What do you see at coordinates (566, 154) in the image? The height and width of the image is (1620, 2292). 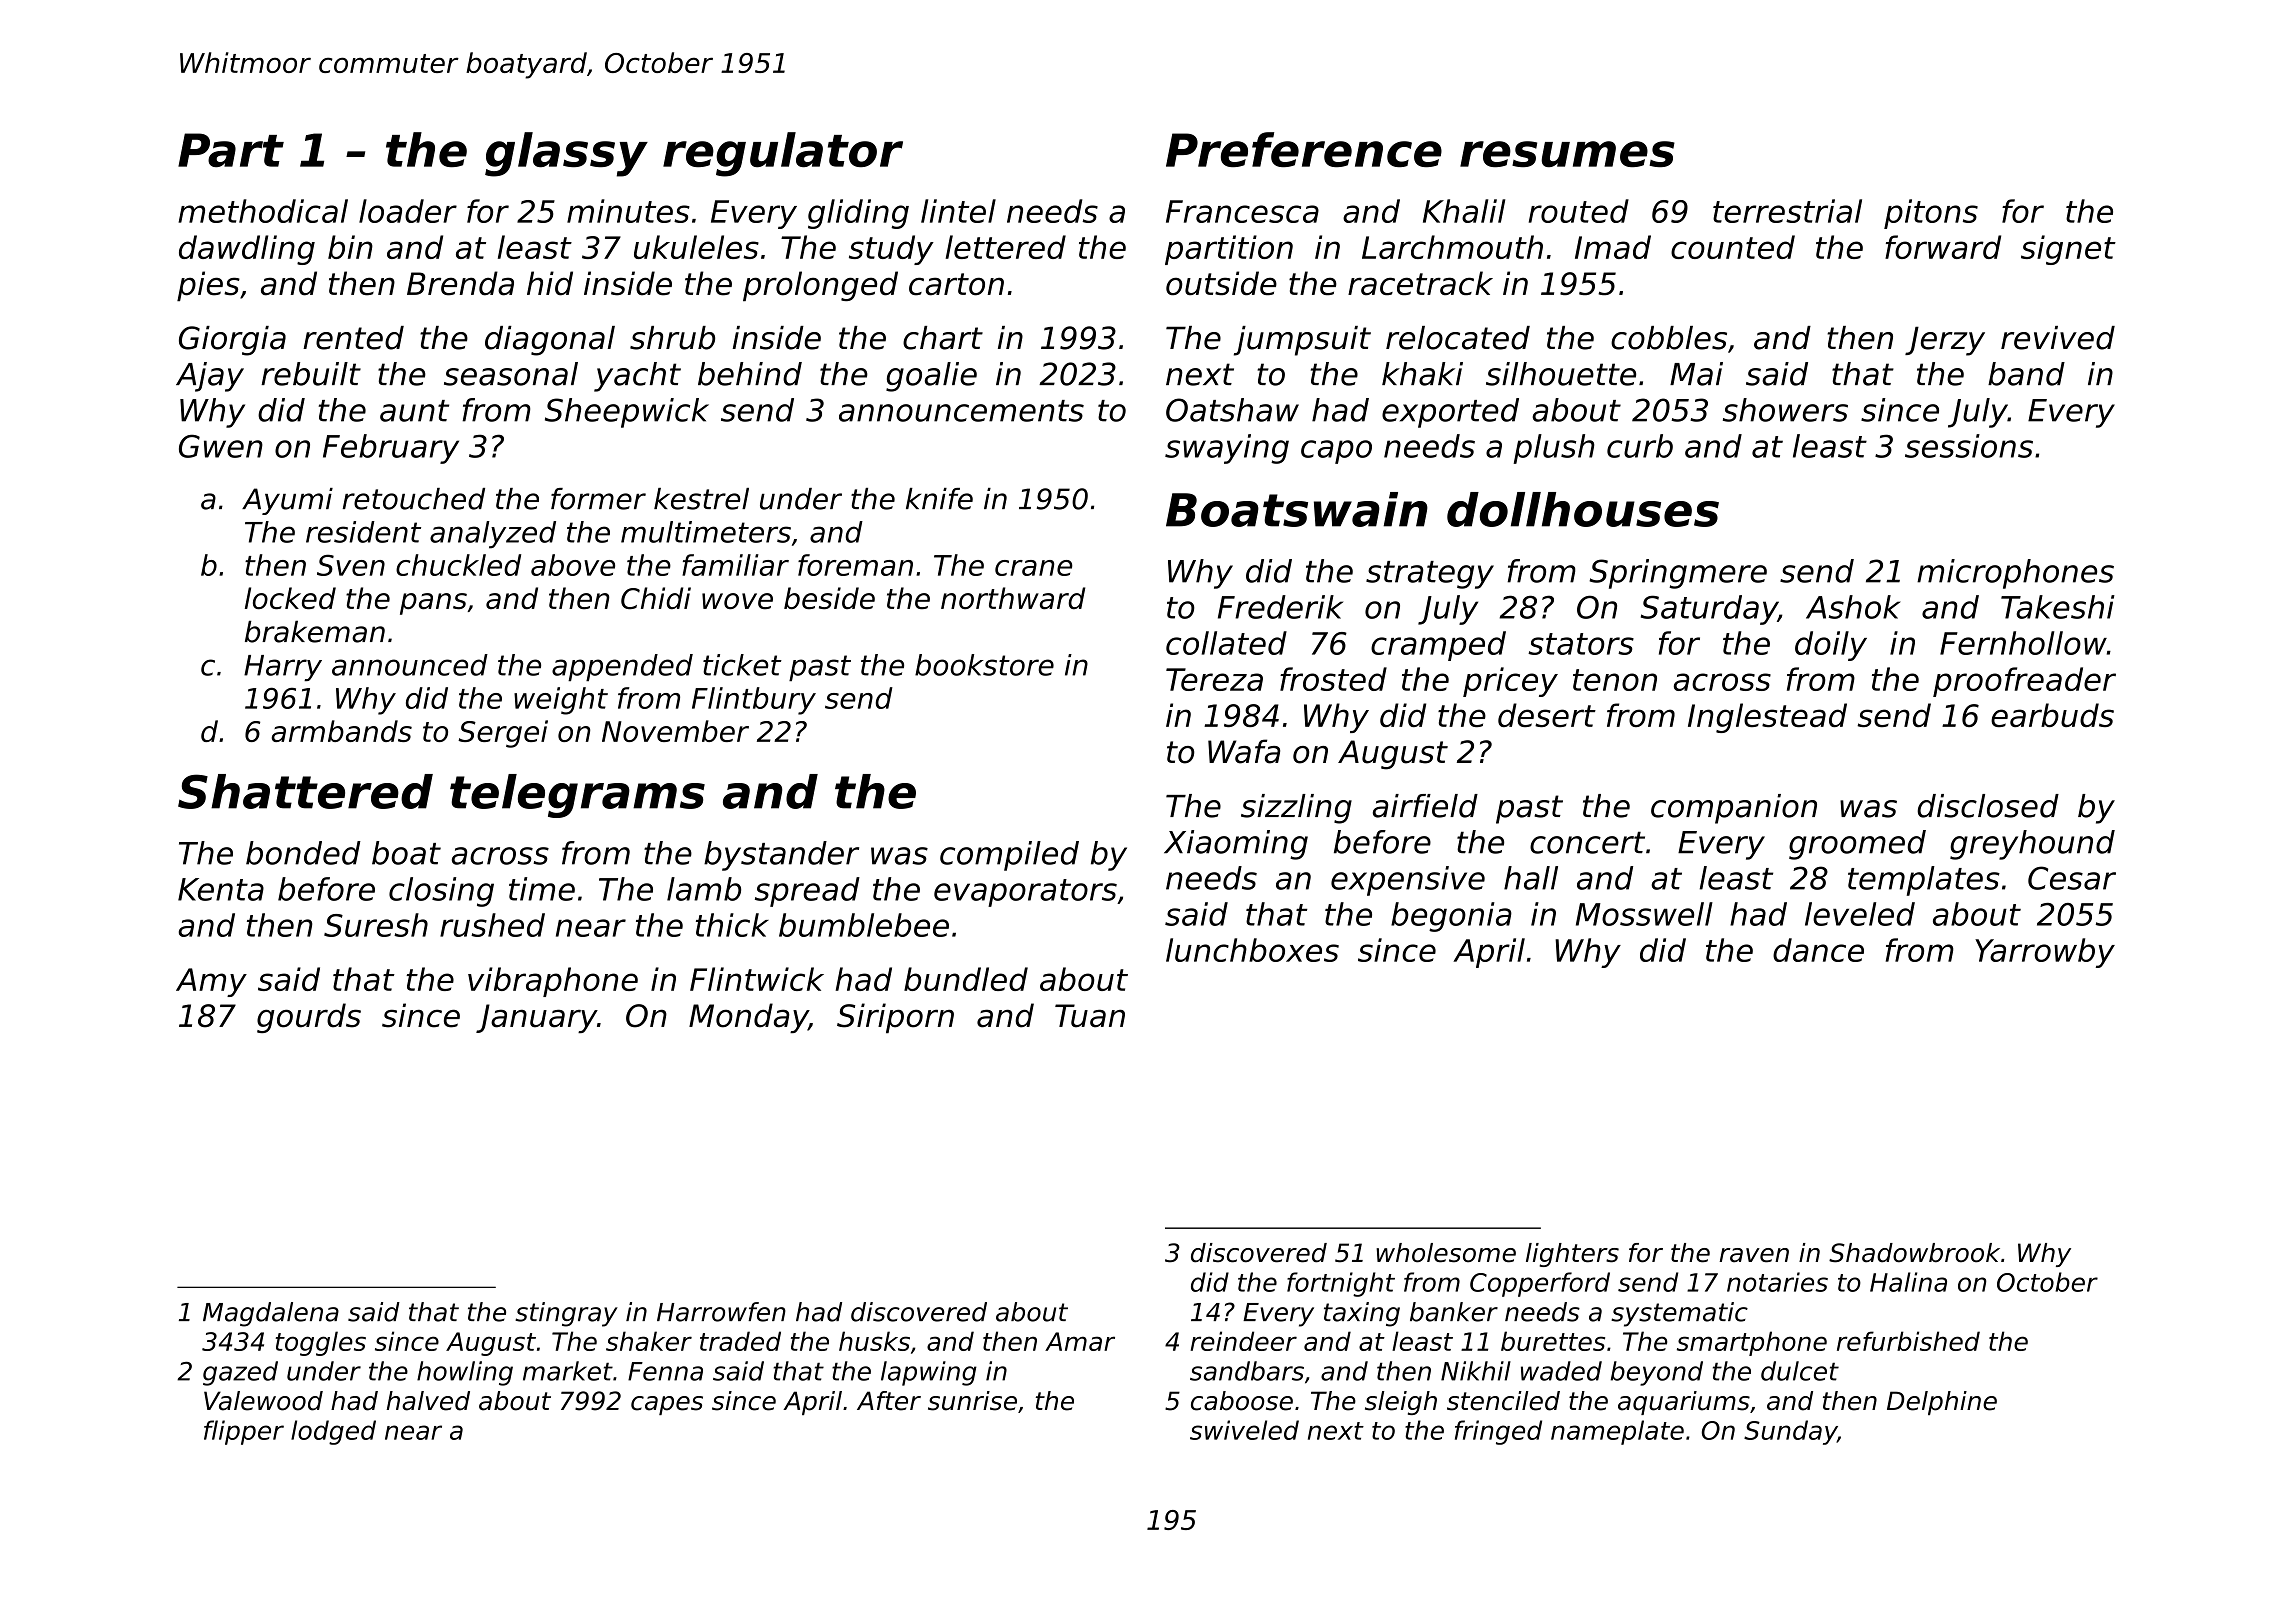 I see `glassy` at bounding box center [566, 154].
